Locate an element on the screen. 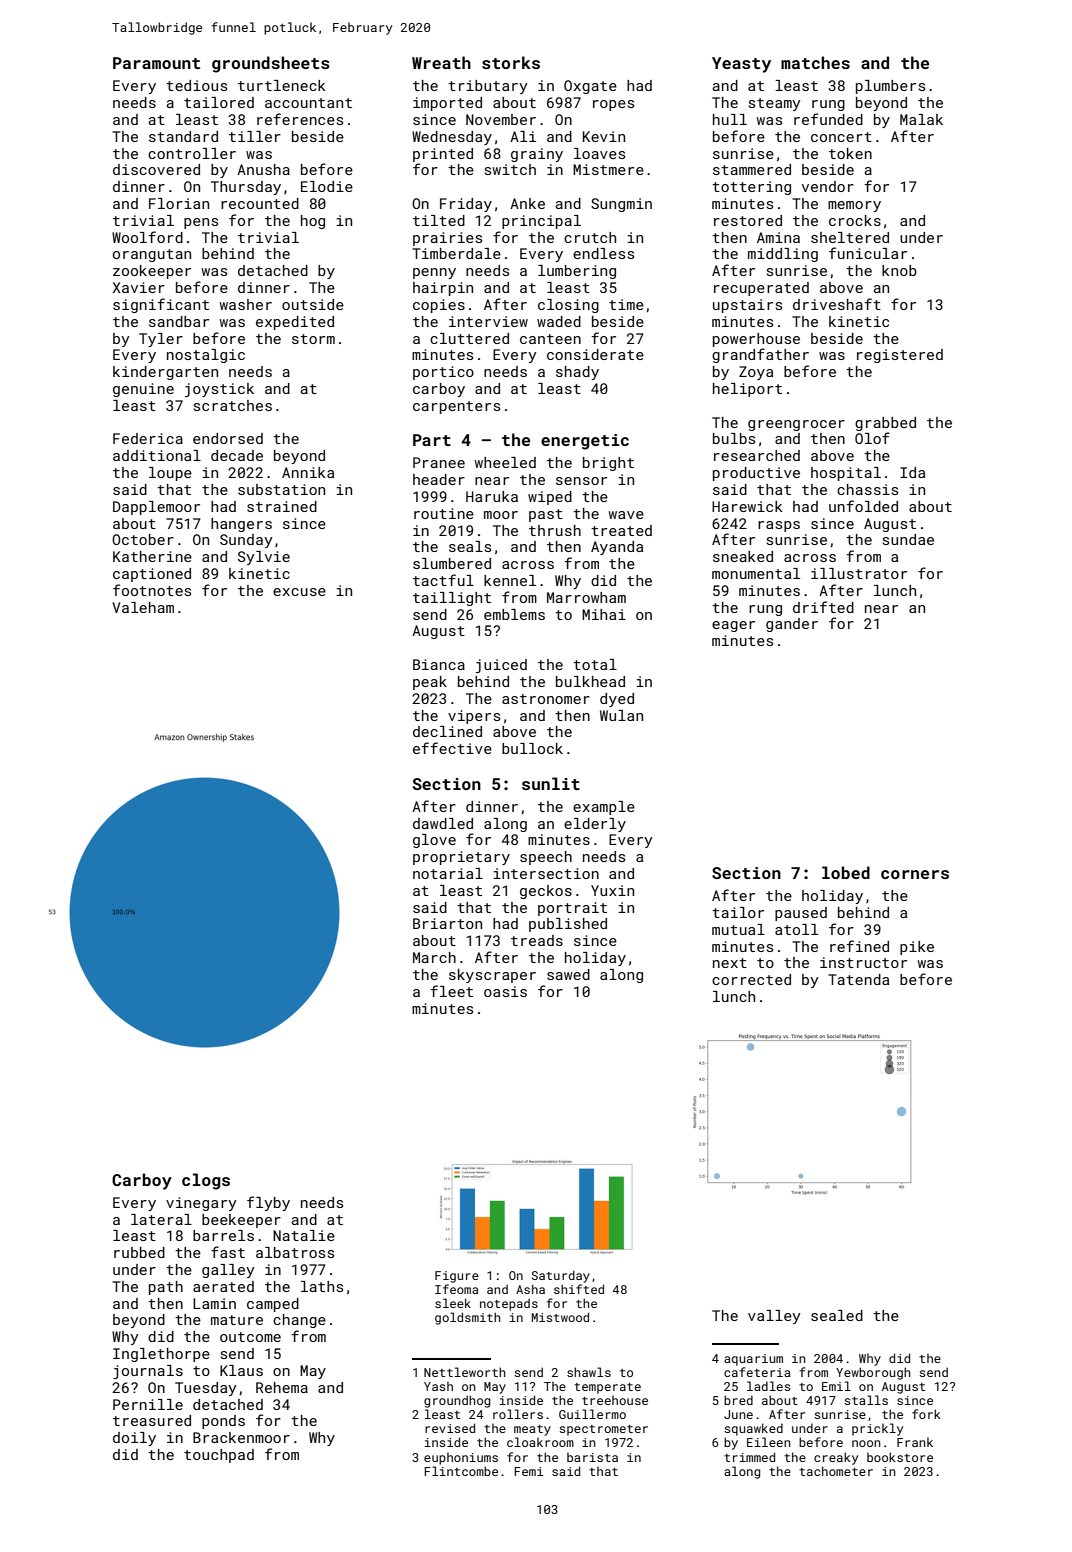 This screenshot has width=1072, height=1552. gander is located at coordinates (792, 625).
